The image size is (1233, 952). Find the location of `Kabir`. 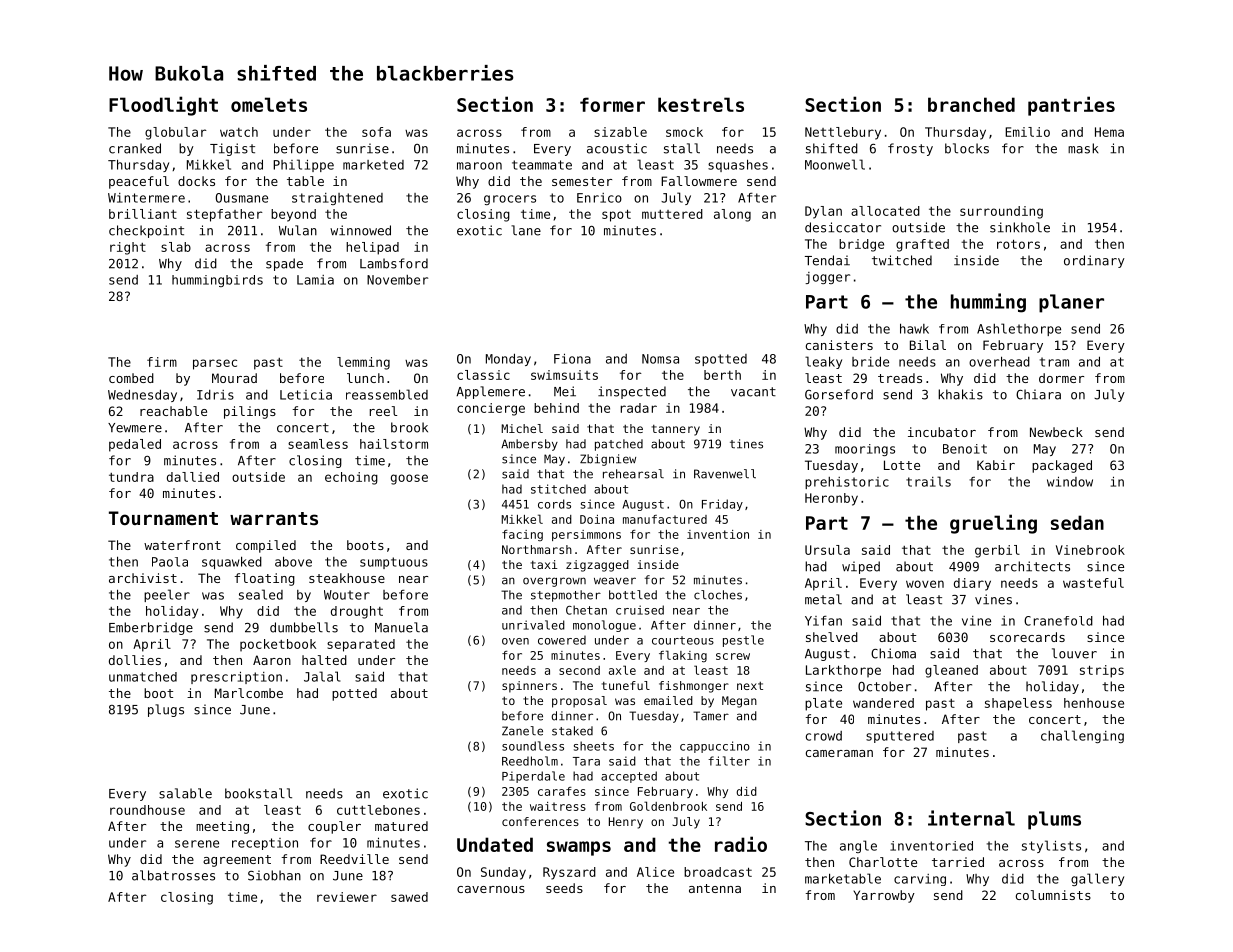

Kabir is located at coordinates (996, 465).
